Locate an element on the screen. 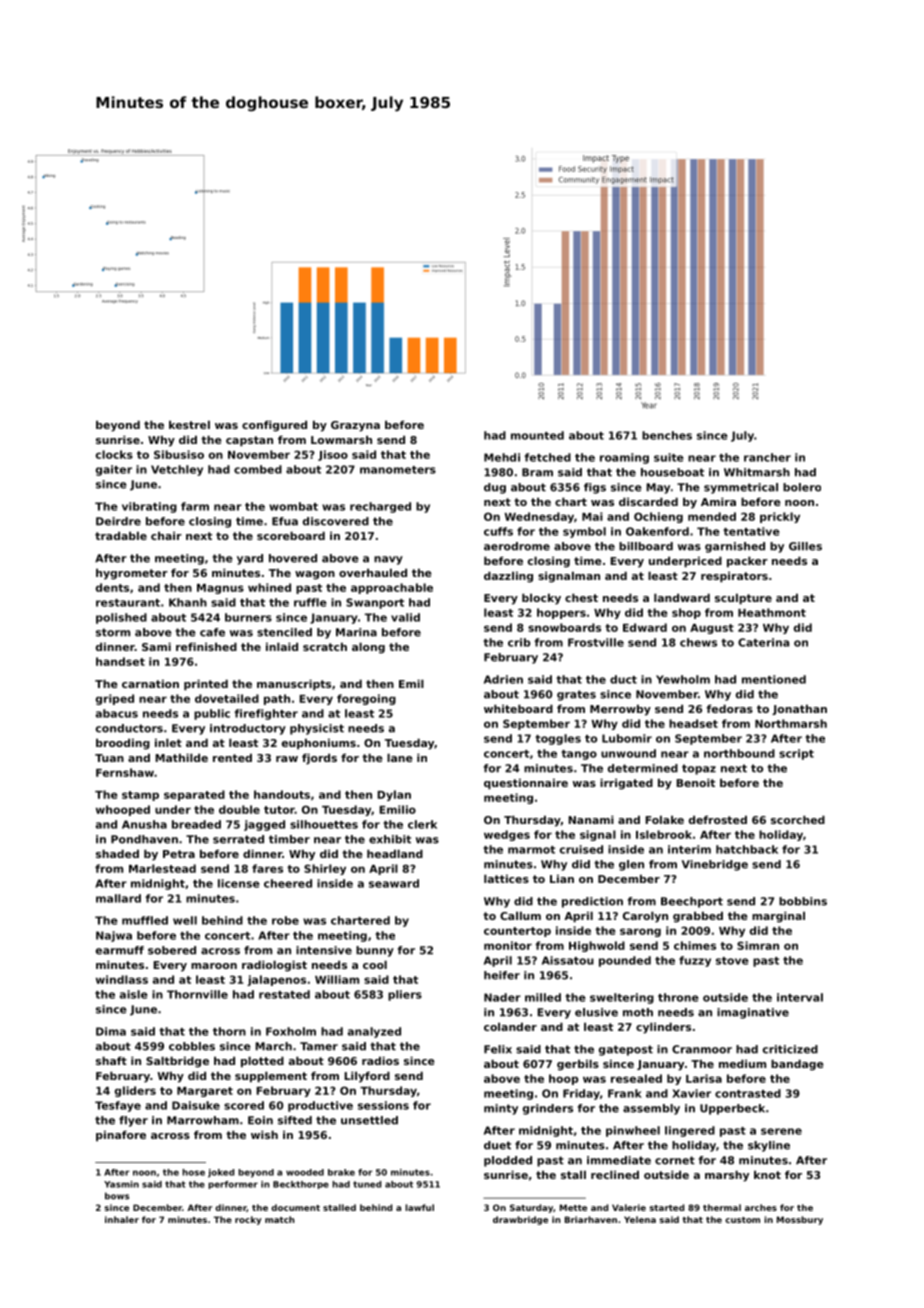 The width and height of the screenshot is (924, 1308). kestrel is located at coordinates (189, 424).
